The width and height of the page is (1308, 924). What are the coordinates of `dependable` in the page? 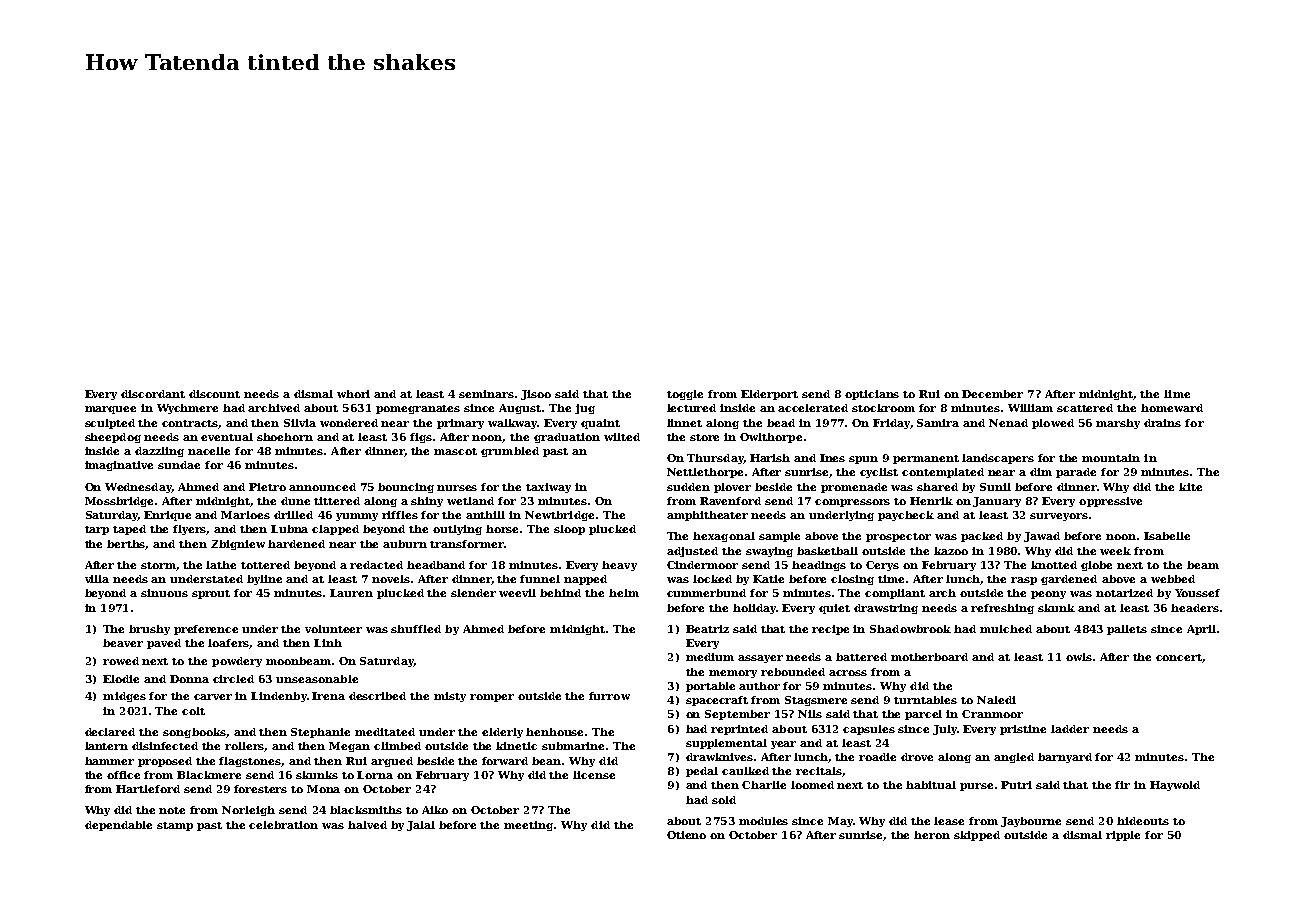 It's located at (118, 826).
